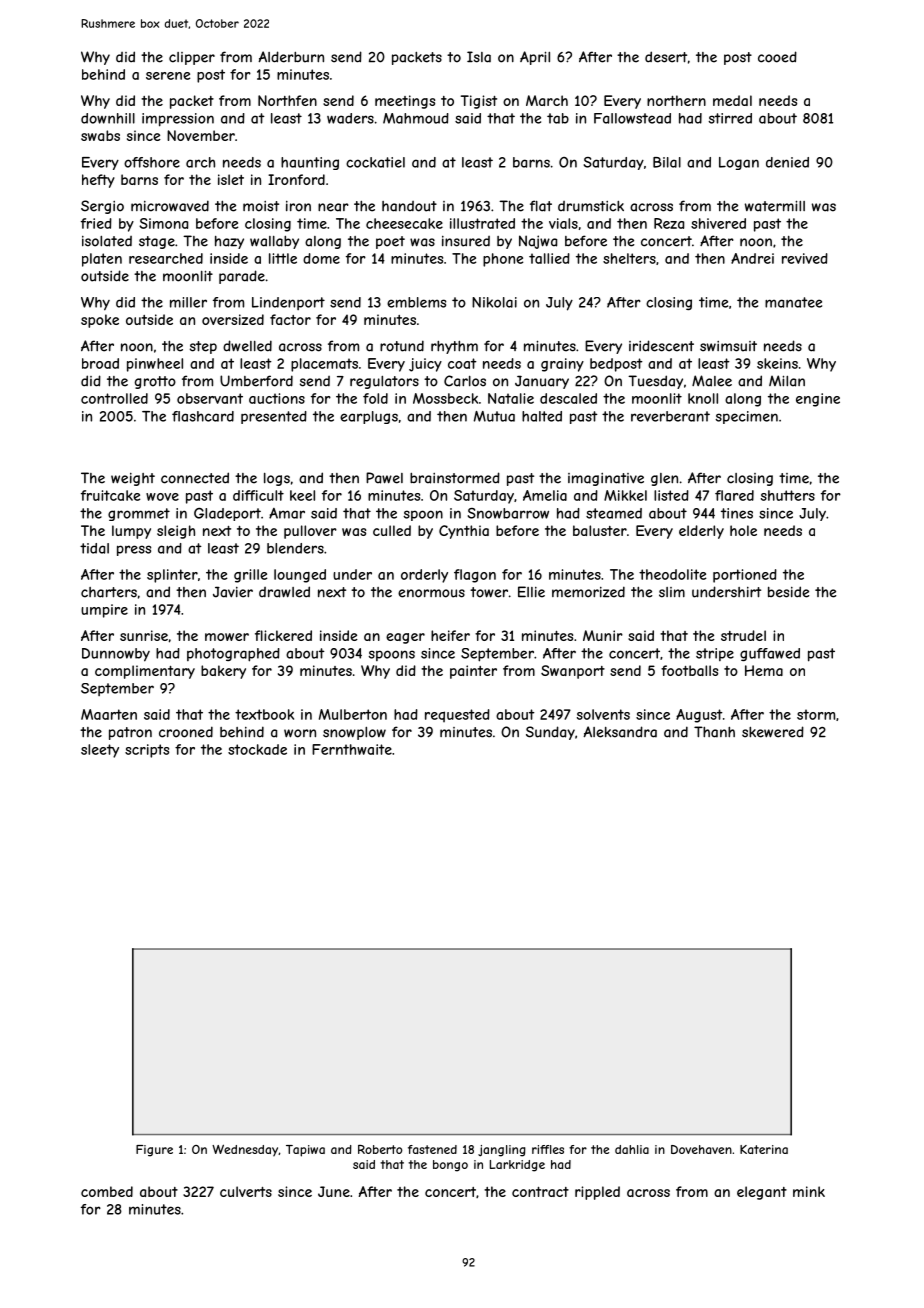 The height and width of the screenshot is (1308, 924). I want to click on Bilal, so click(667, 162).
